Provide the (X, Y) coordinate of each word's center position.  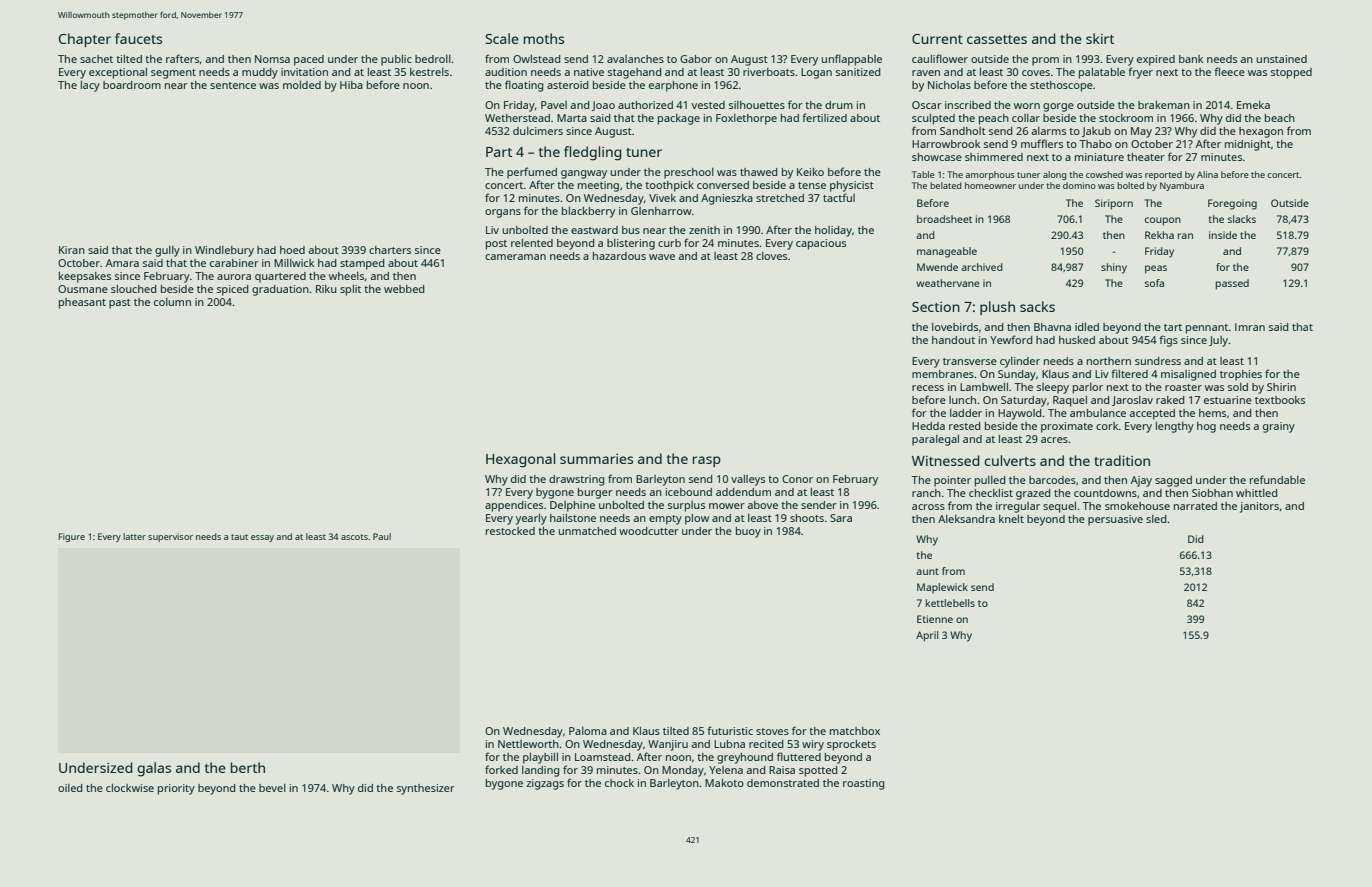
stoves (772, 731)
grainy (1279, 427)
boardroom (132, 85)
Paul (382, 536)
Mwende (937, 267)
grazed (1033, 494)
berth (248, 767)
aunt (927, 571)
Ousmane (83, 289)
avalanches (635, 59)
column (172, 302)
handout (953, 340)
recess (928, 388)
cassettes (997, 39)
